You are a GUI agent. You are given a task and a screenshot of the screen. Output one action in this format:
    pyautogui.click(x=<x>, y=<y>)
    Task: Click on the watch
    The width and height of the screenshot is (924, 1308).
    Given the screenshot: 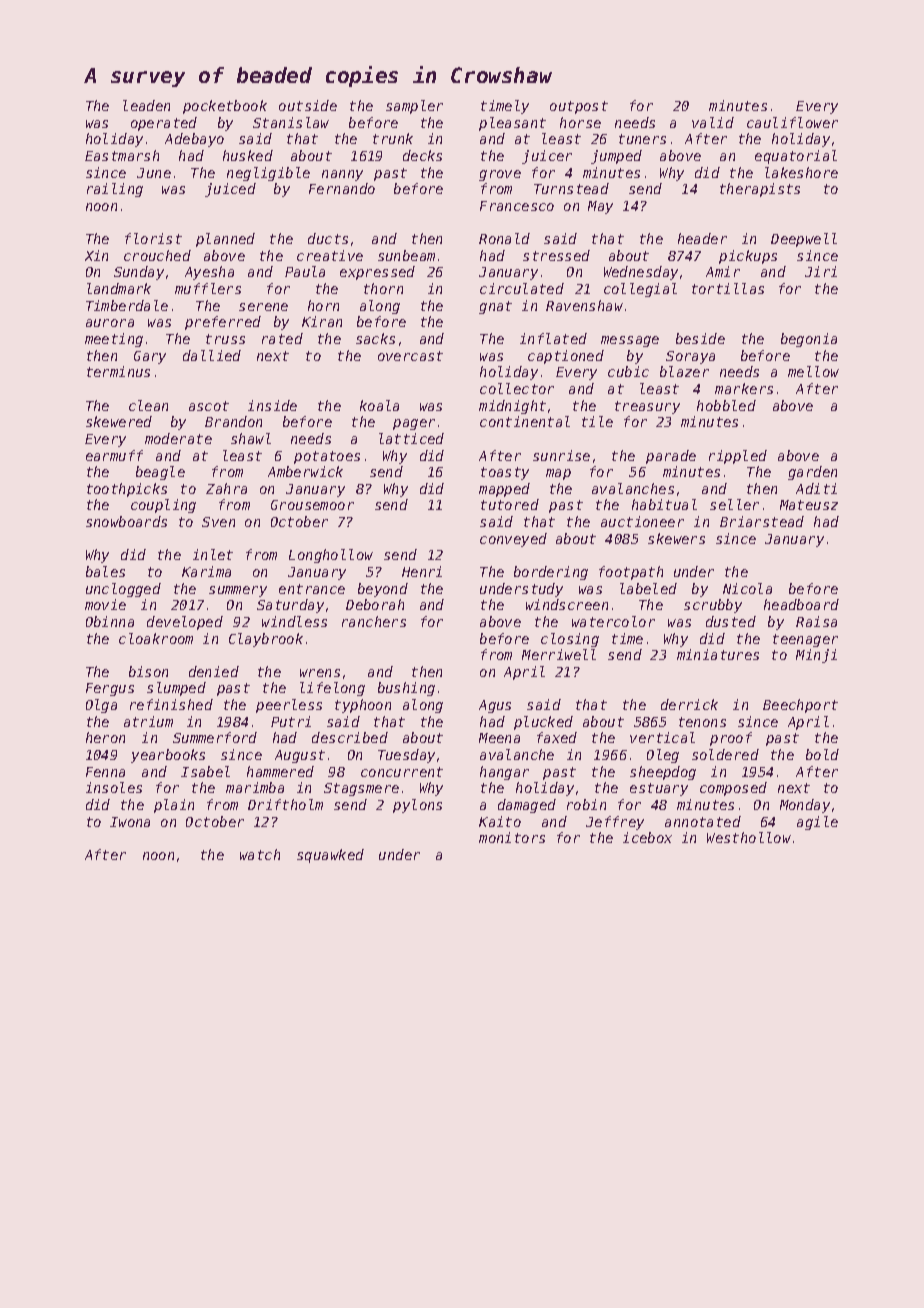 What is the action you would take?
    pyautogui.click(x=260, y=854)
